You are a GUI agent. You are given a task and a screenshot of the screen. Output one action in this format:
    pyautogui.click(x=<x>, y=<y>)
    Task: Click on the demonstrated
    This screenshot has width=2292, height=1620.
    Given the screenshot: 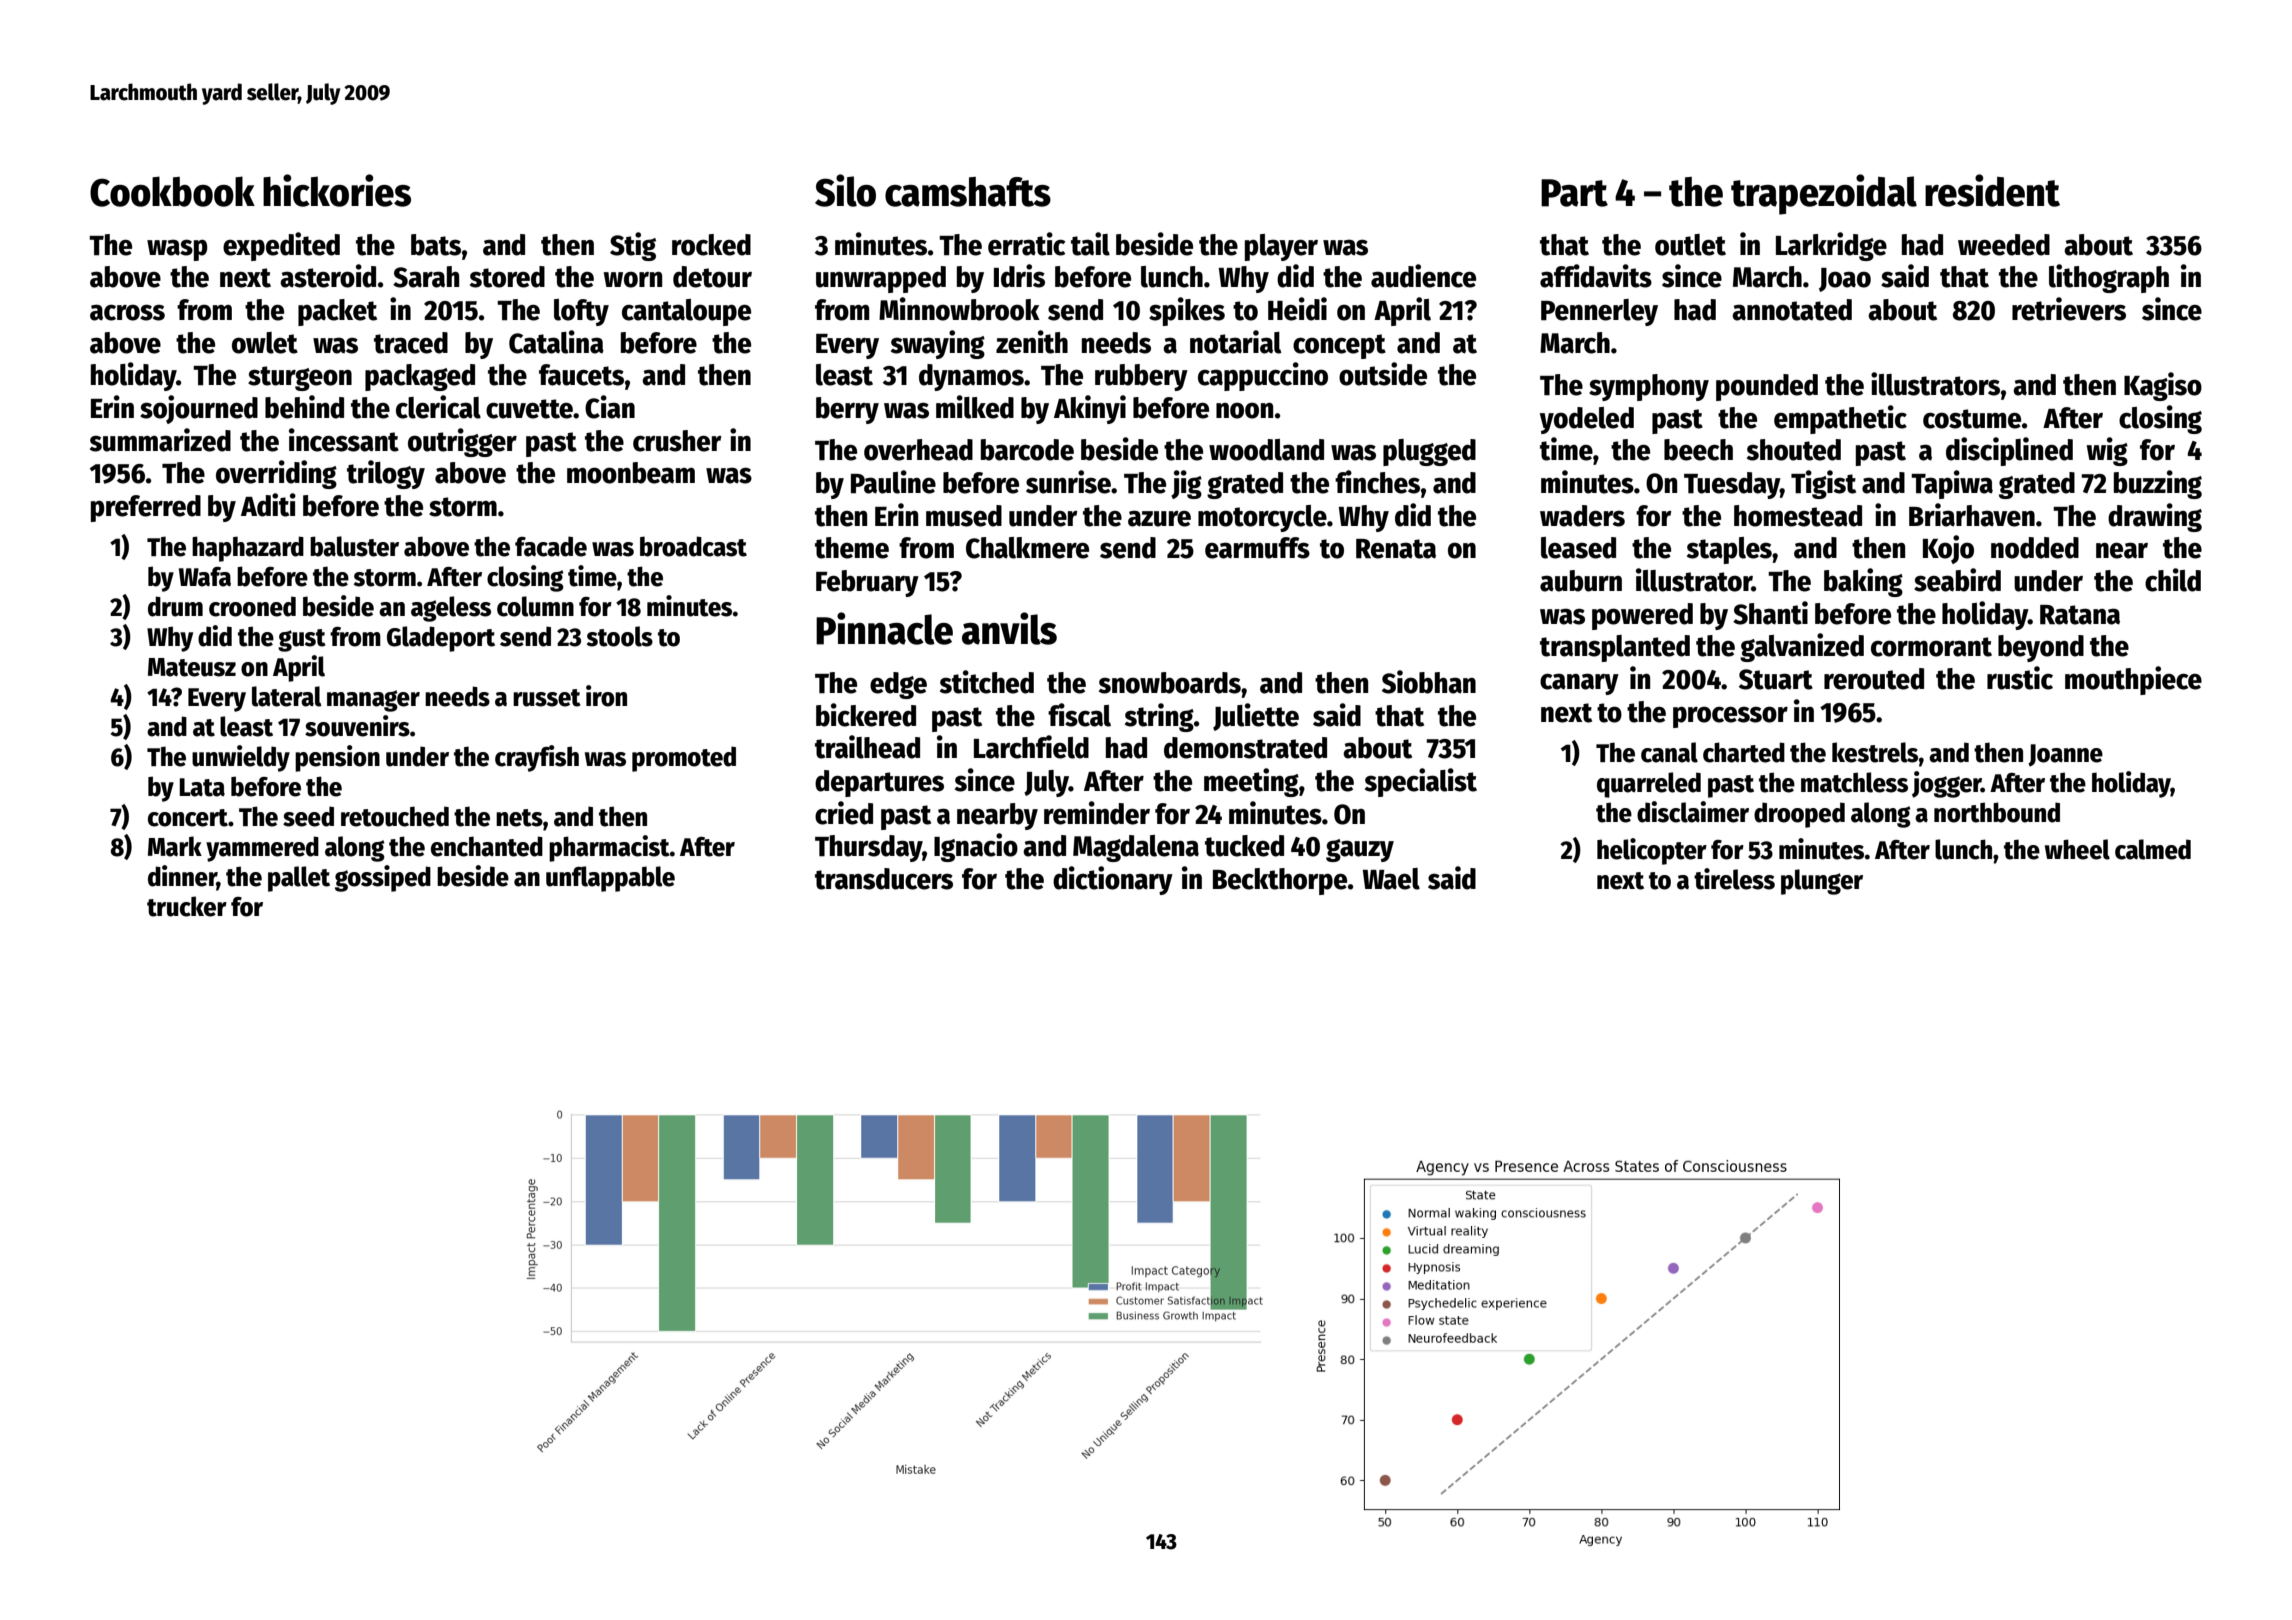 What is the action you would take?
    pyautogui.click(x=1245, y=748)
